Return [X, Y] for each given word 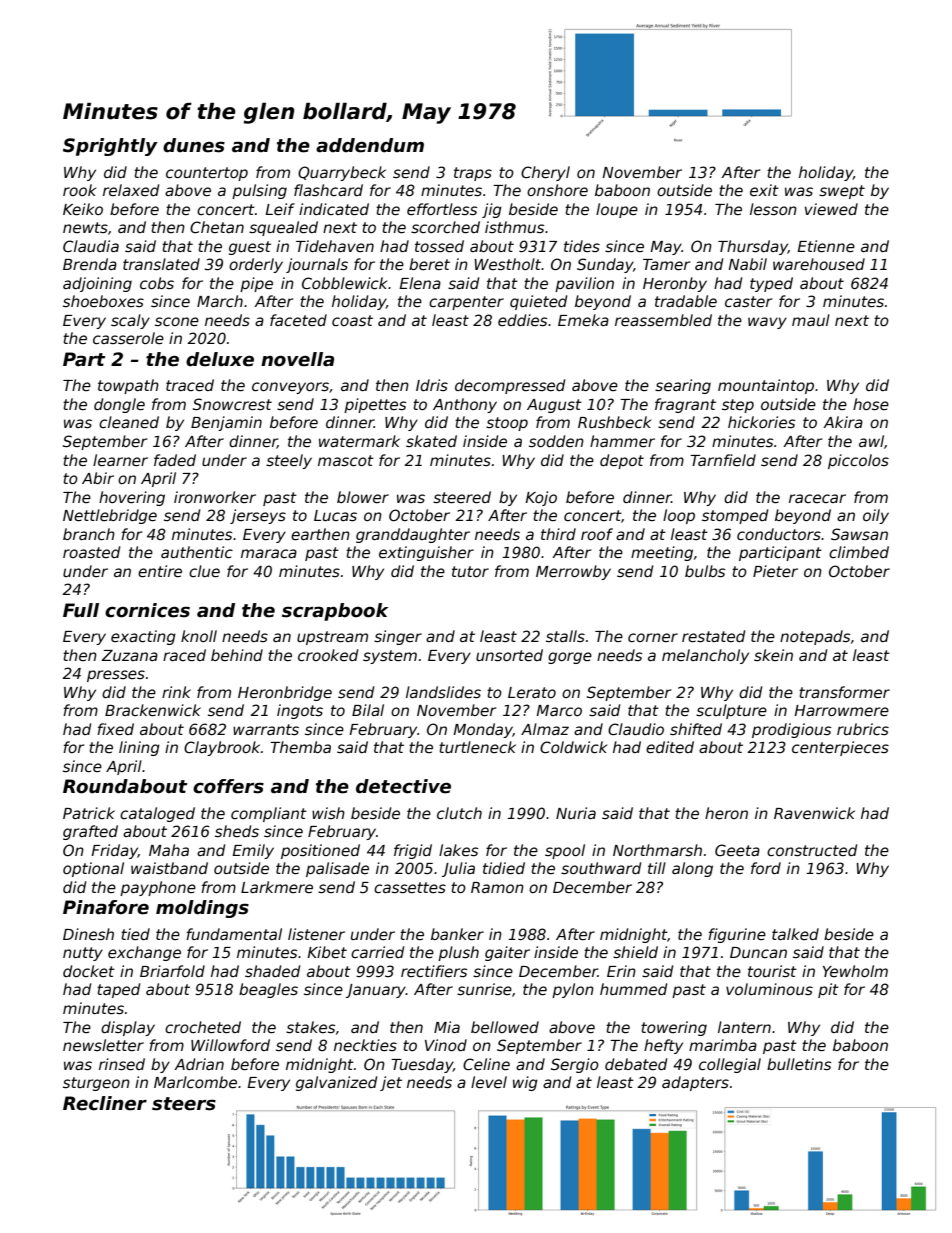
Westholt [507, 264]
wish [328, 813]
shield [635, 952]
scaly [130, 321]
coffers [228, 786]
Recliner [105, 1103]
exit [764, 190]
